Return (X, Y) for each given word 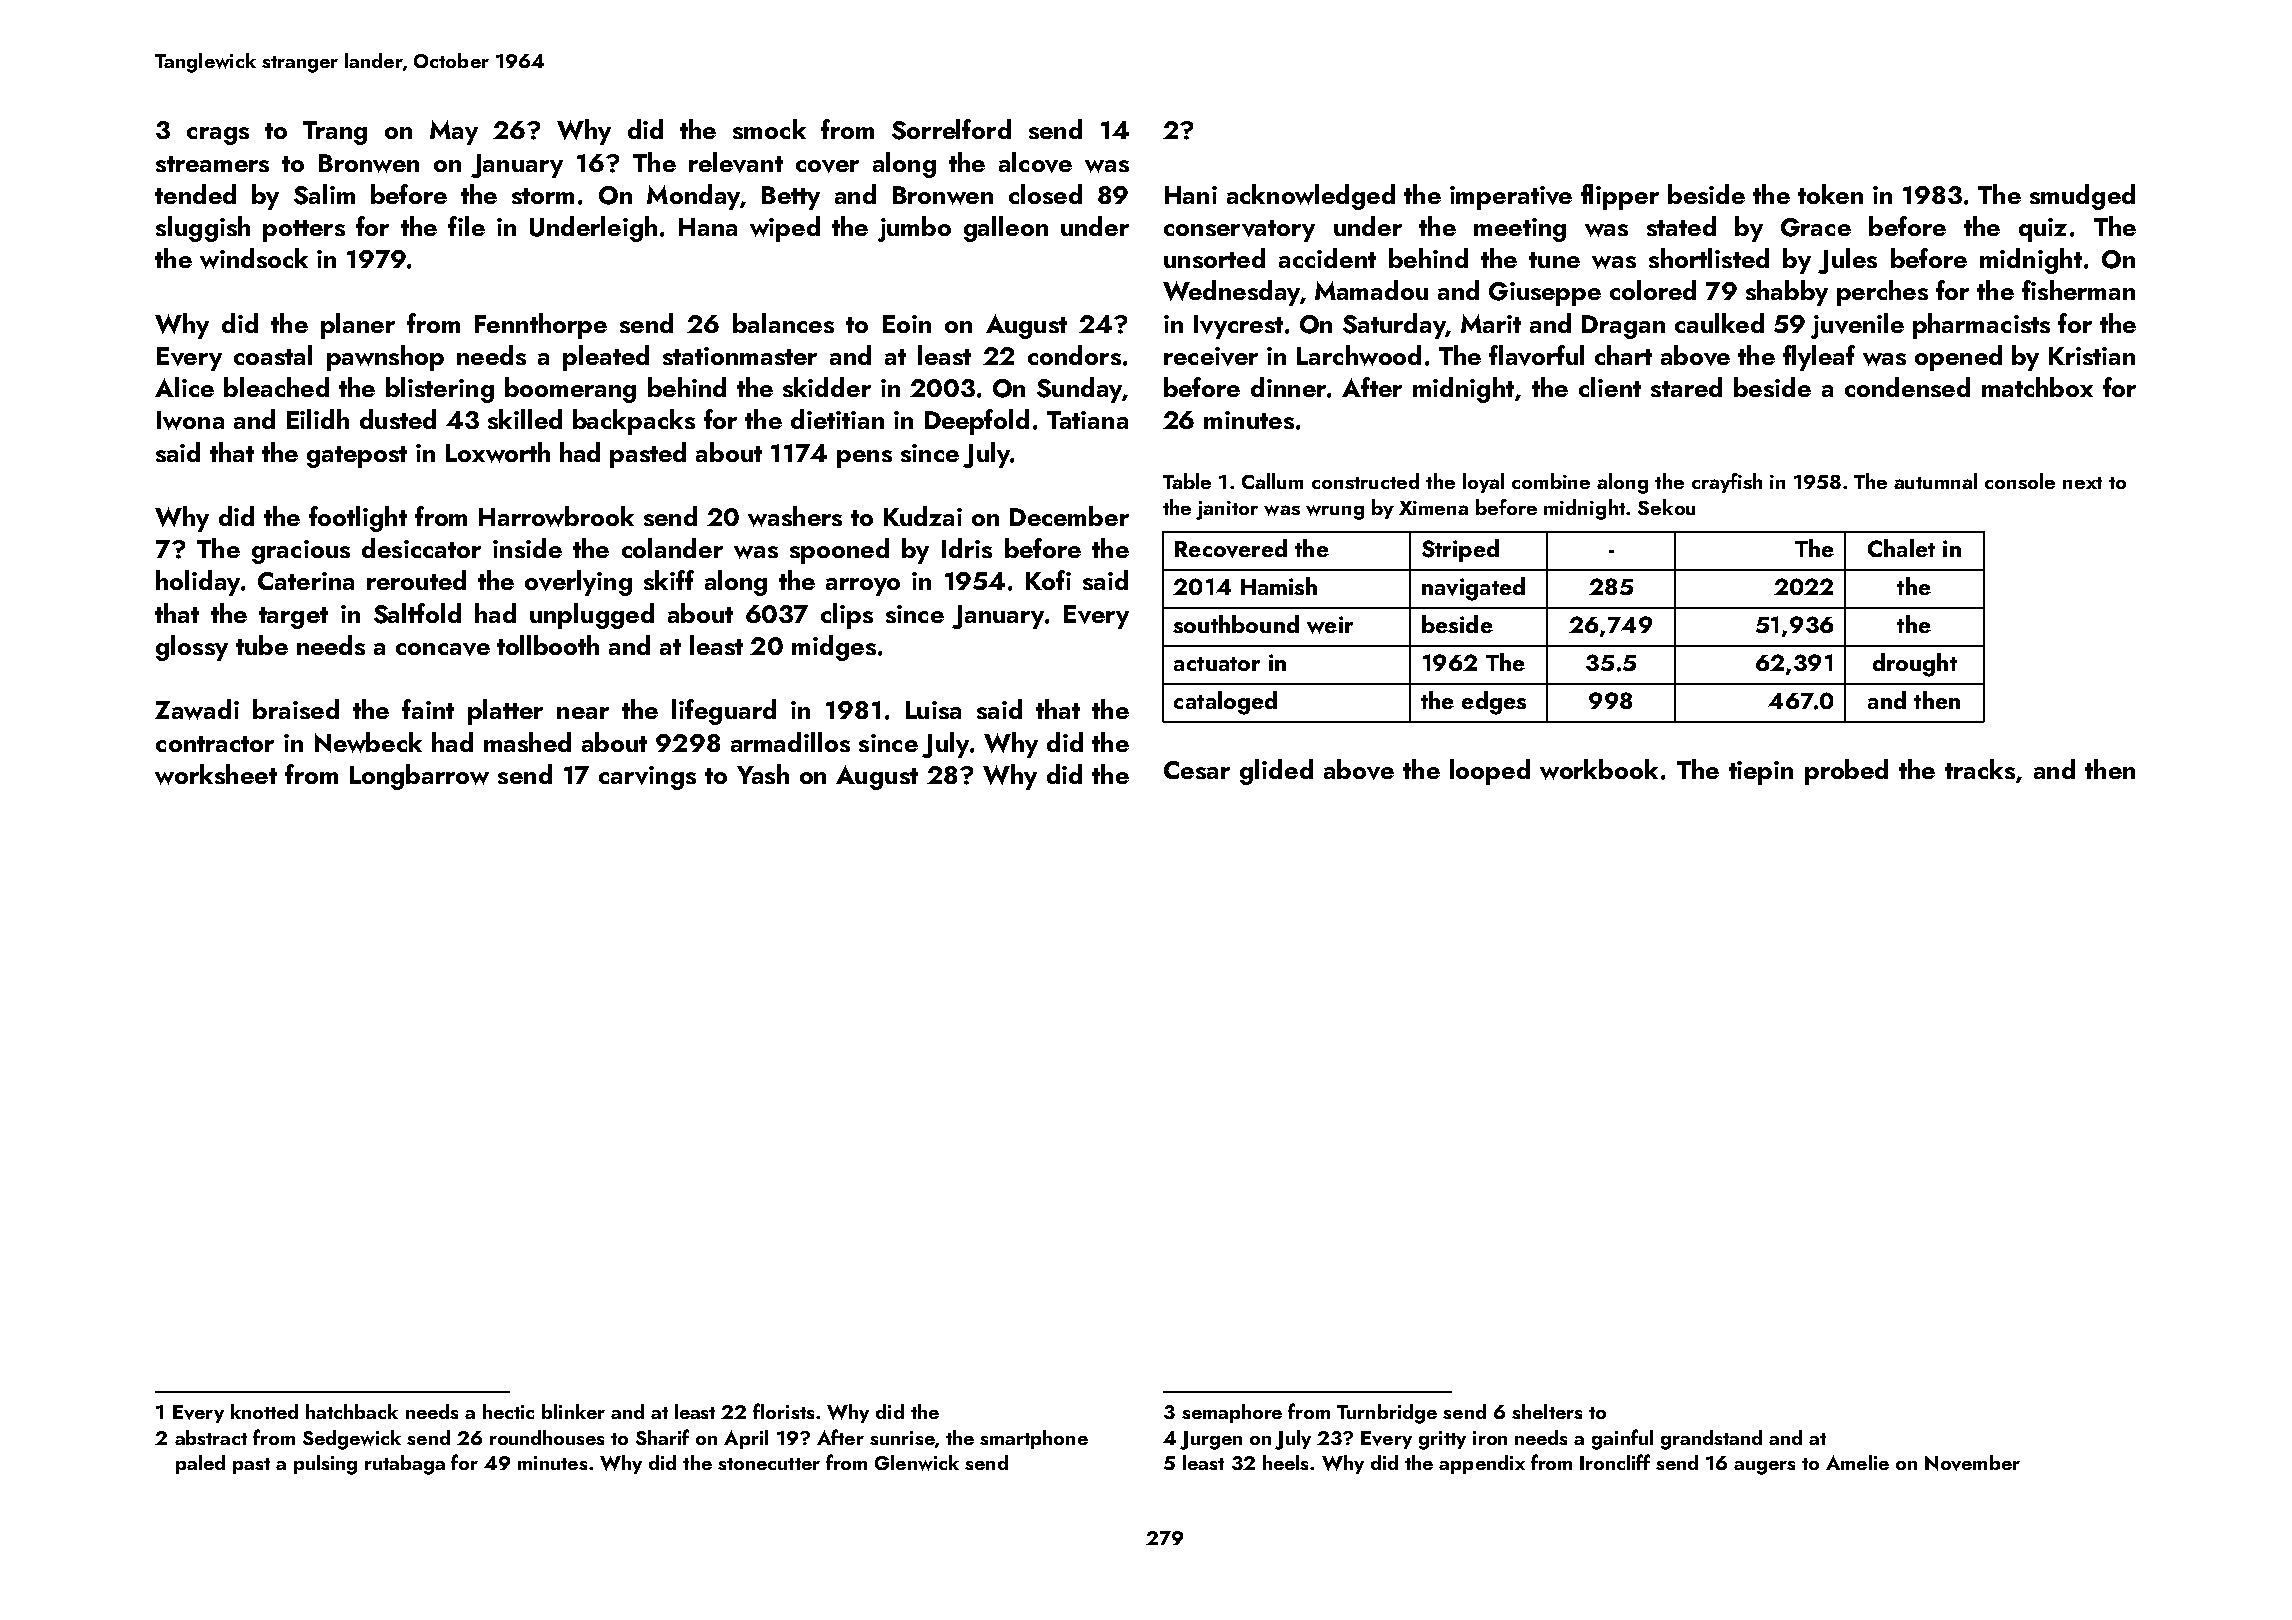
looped (1490, 772)
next (2082, 483)
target (293, 618)
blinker (573, 1411)
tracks (1980, 769)
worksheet (216, 774)
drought (1915, 665)
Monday (693, 197)
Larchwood (1359, 355)
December (1069, 516)
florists (783, 1411)
